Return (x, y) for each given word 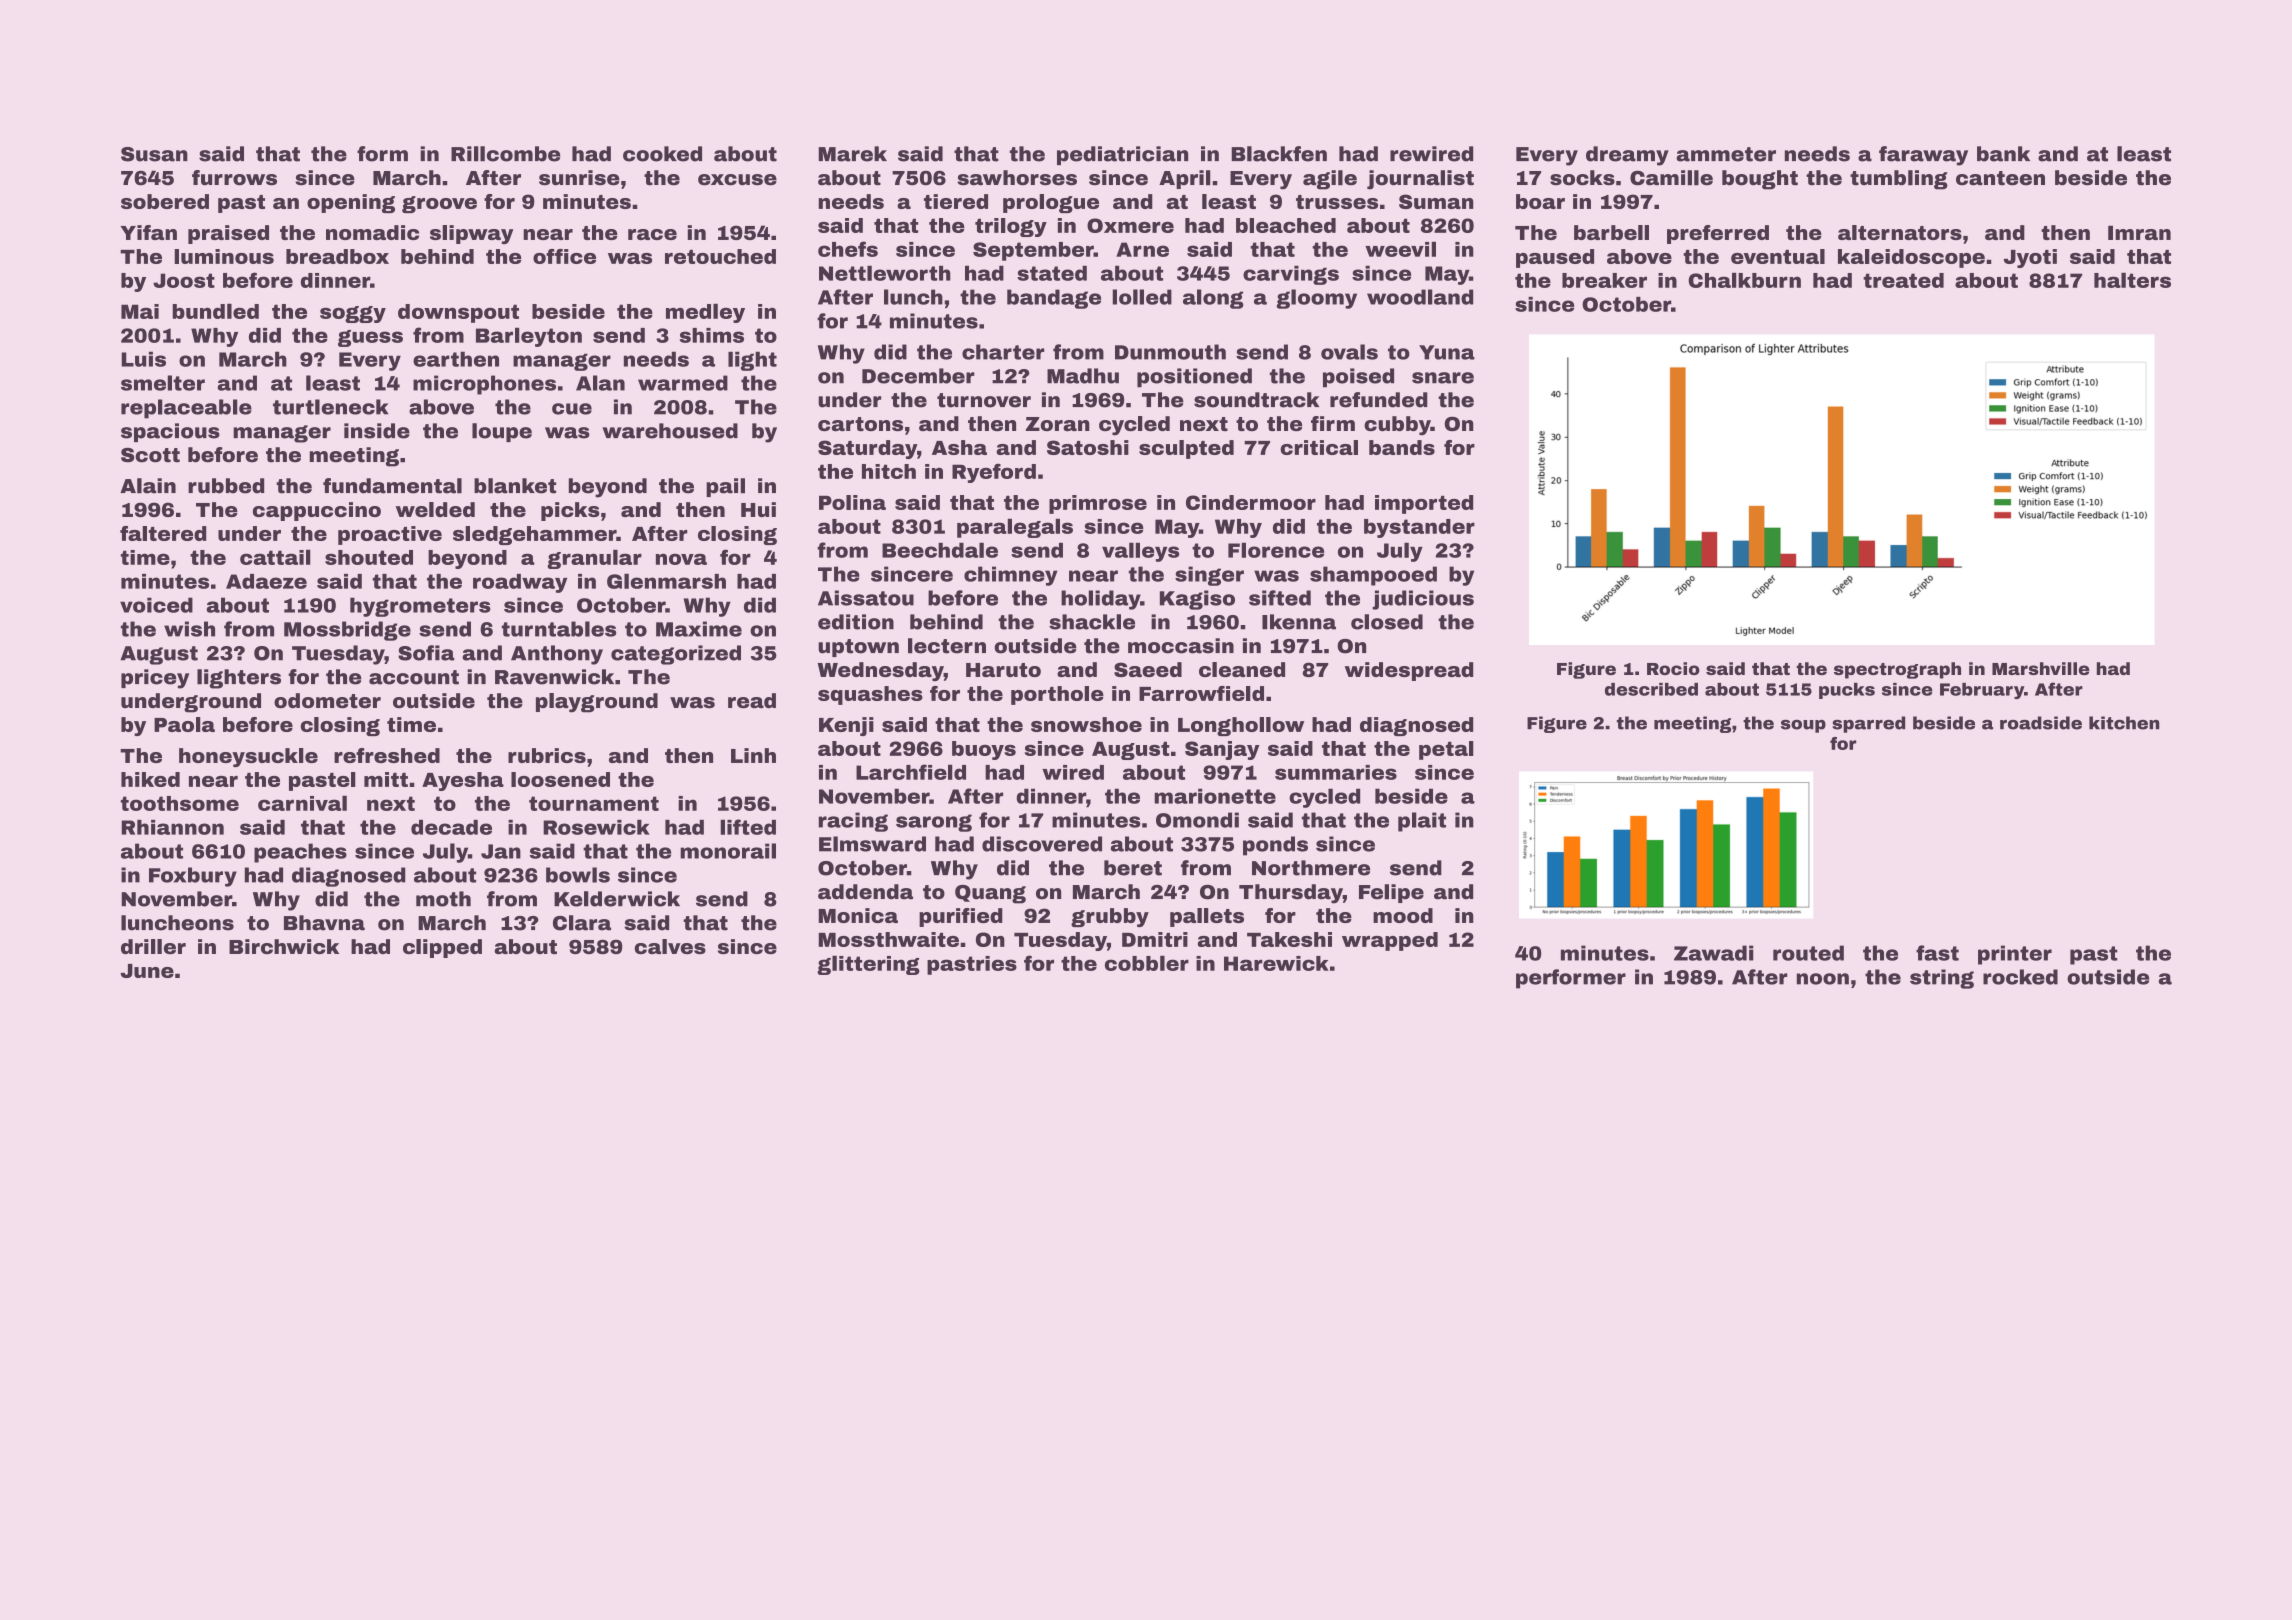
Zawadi (1713, 953)
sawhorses (1017, 178)
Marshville (2040, 668)
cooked (662, 154)
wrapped (1390, 941)
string (1942, 979)
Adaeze (266, 581)
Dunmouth (1170, 352)
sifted (1280, 598)
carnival (302, 803)
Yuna (1447, 352)
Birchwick (284, 946)
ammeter (1726, 154)
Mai (140, 311)
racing (853, 822)
